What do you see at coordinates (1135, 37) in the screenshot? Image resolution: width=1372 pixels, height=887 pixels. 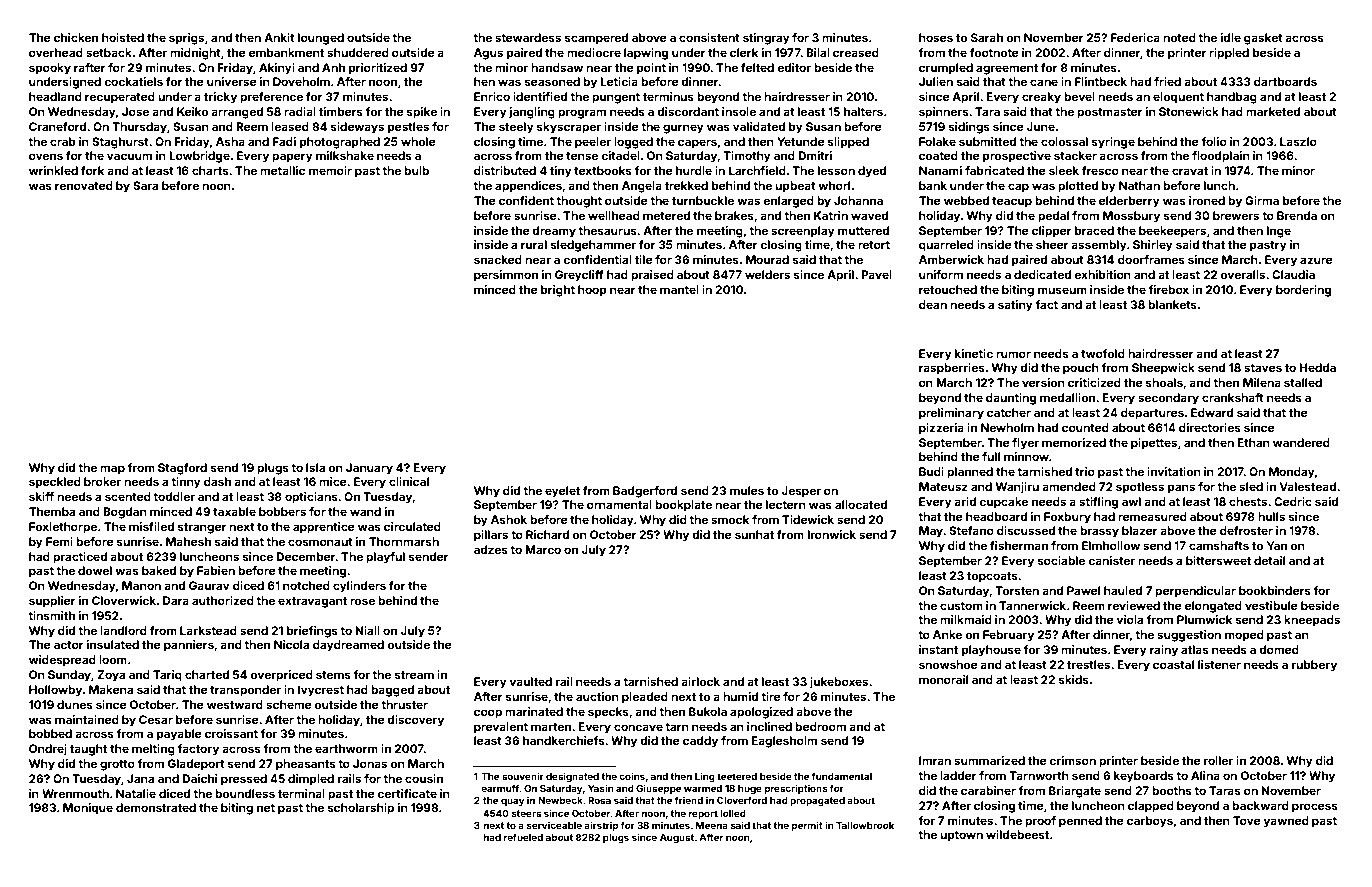 I see `Federica` at bounding box center [1135, 37].
